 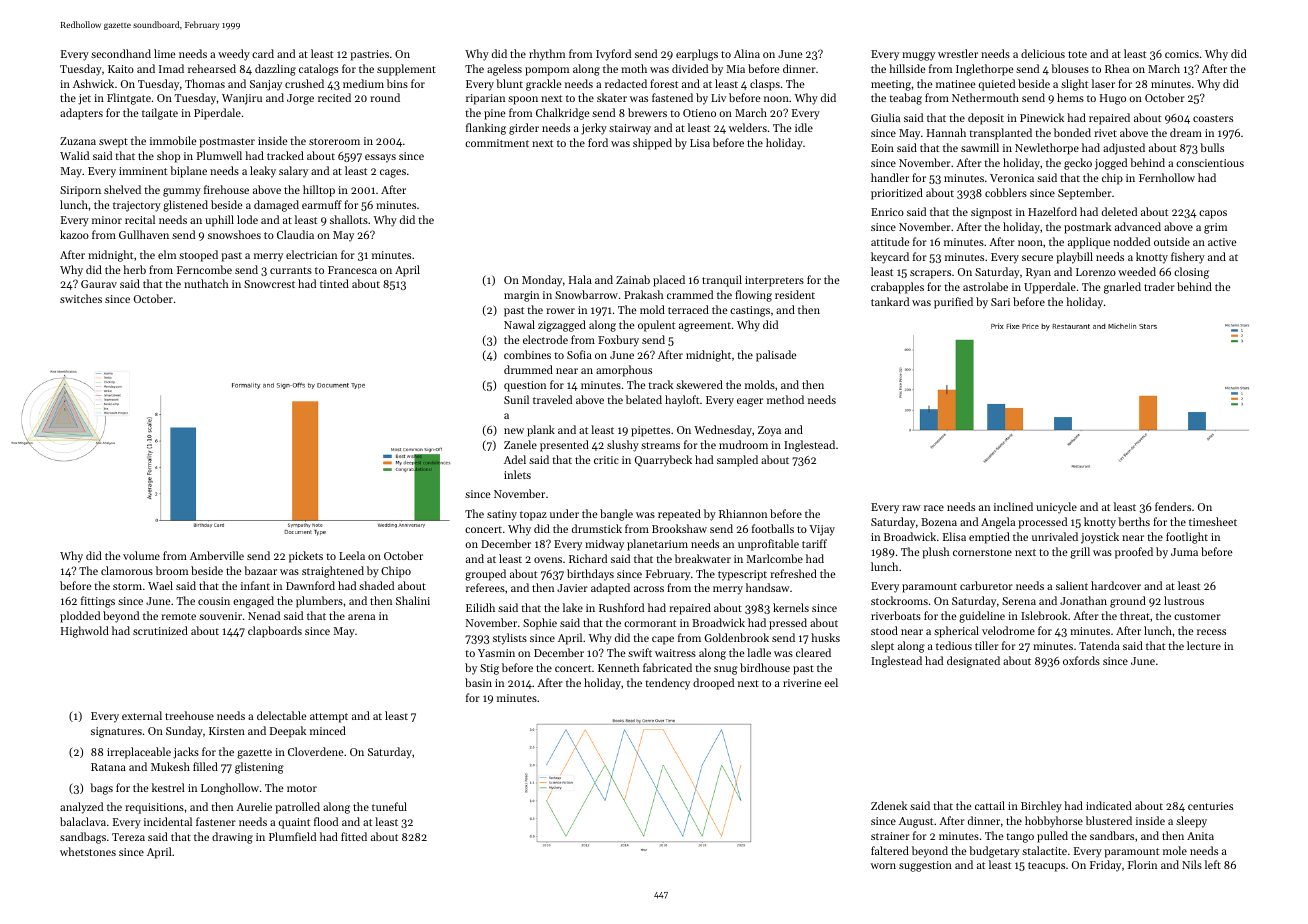 What do you see at coordinates (1056, 508) in the screenshot?
I see `unicycle` at bounding box center [1056, 508].
